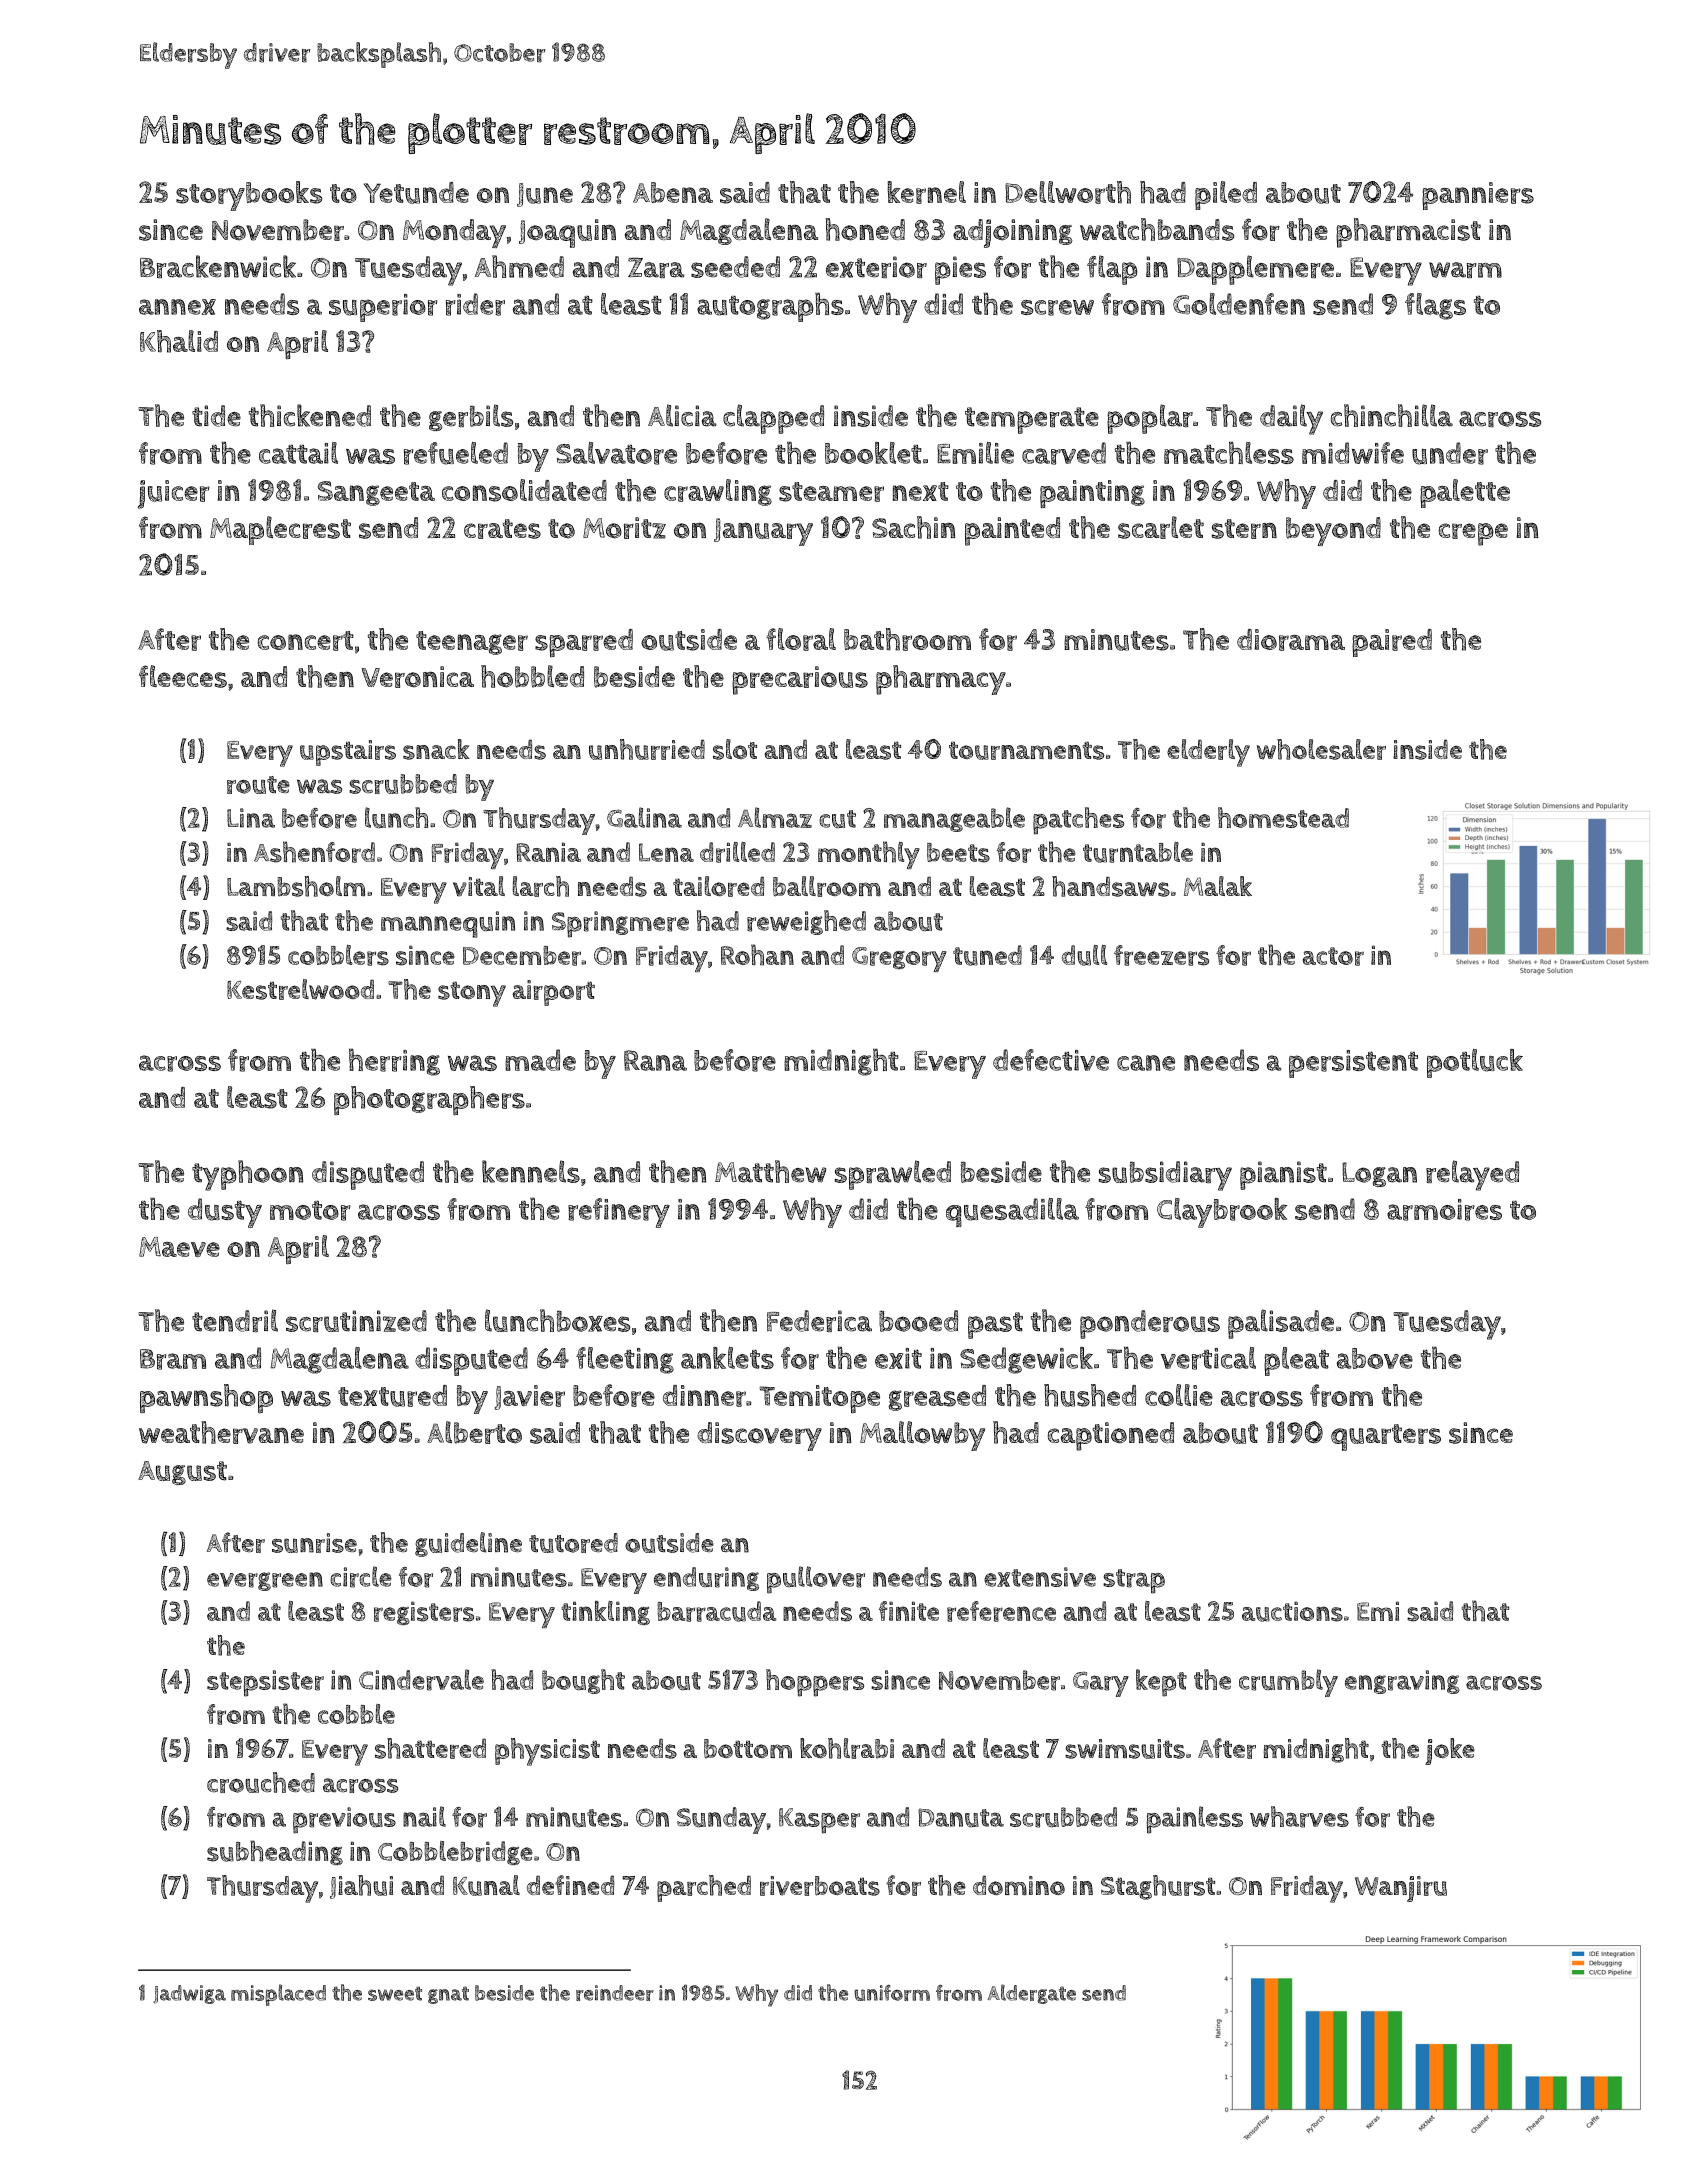 Image resolution: width=1683 pixels, height=2178 pixels. I want to click on storybooks, so click(249, 196).
